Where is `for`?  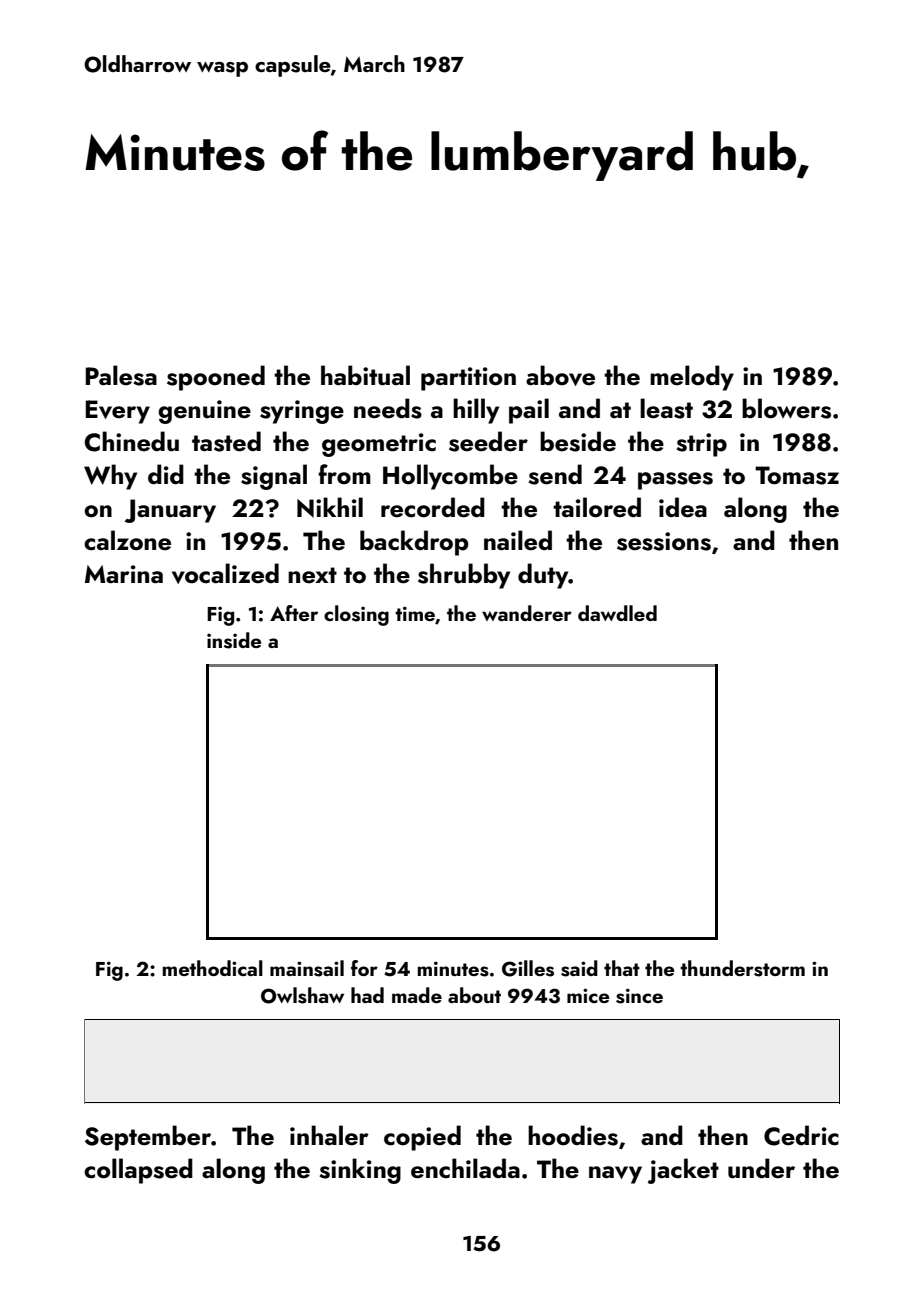 for is located at coordinates (364, 968).
